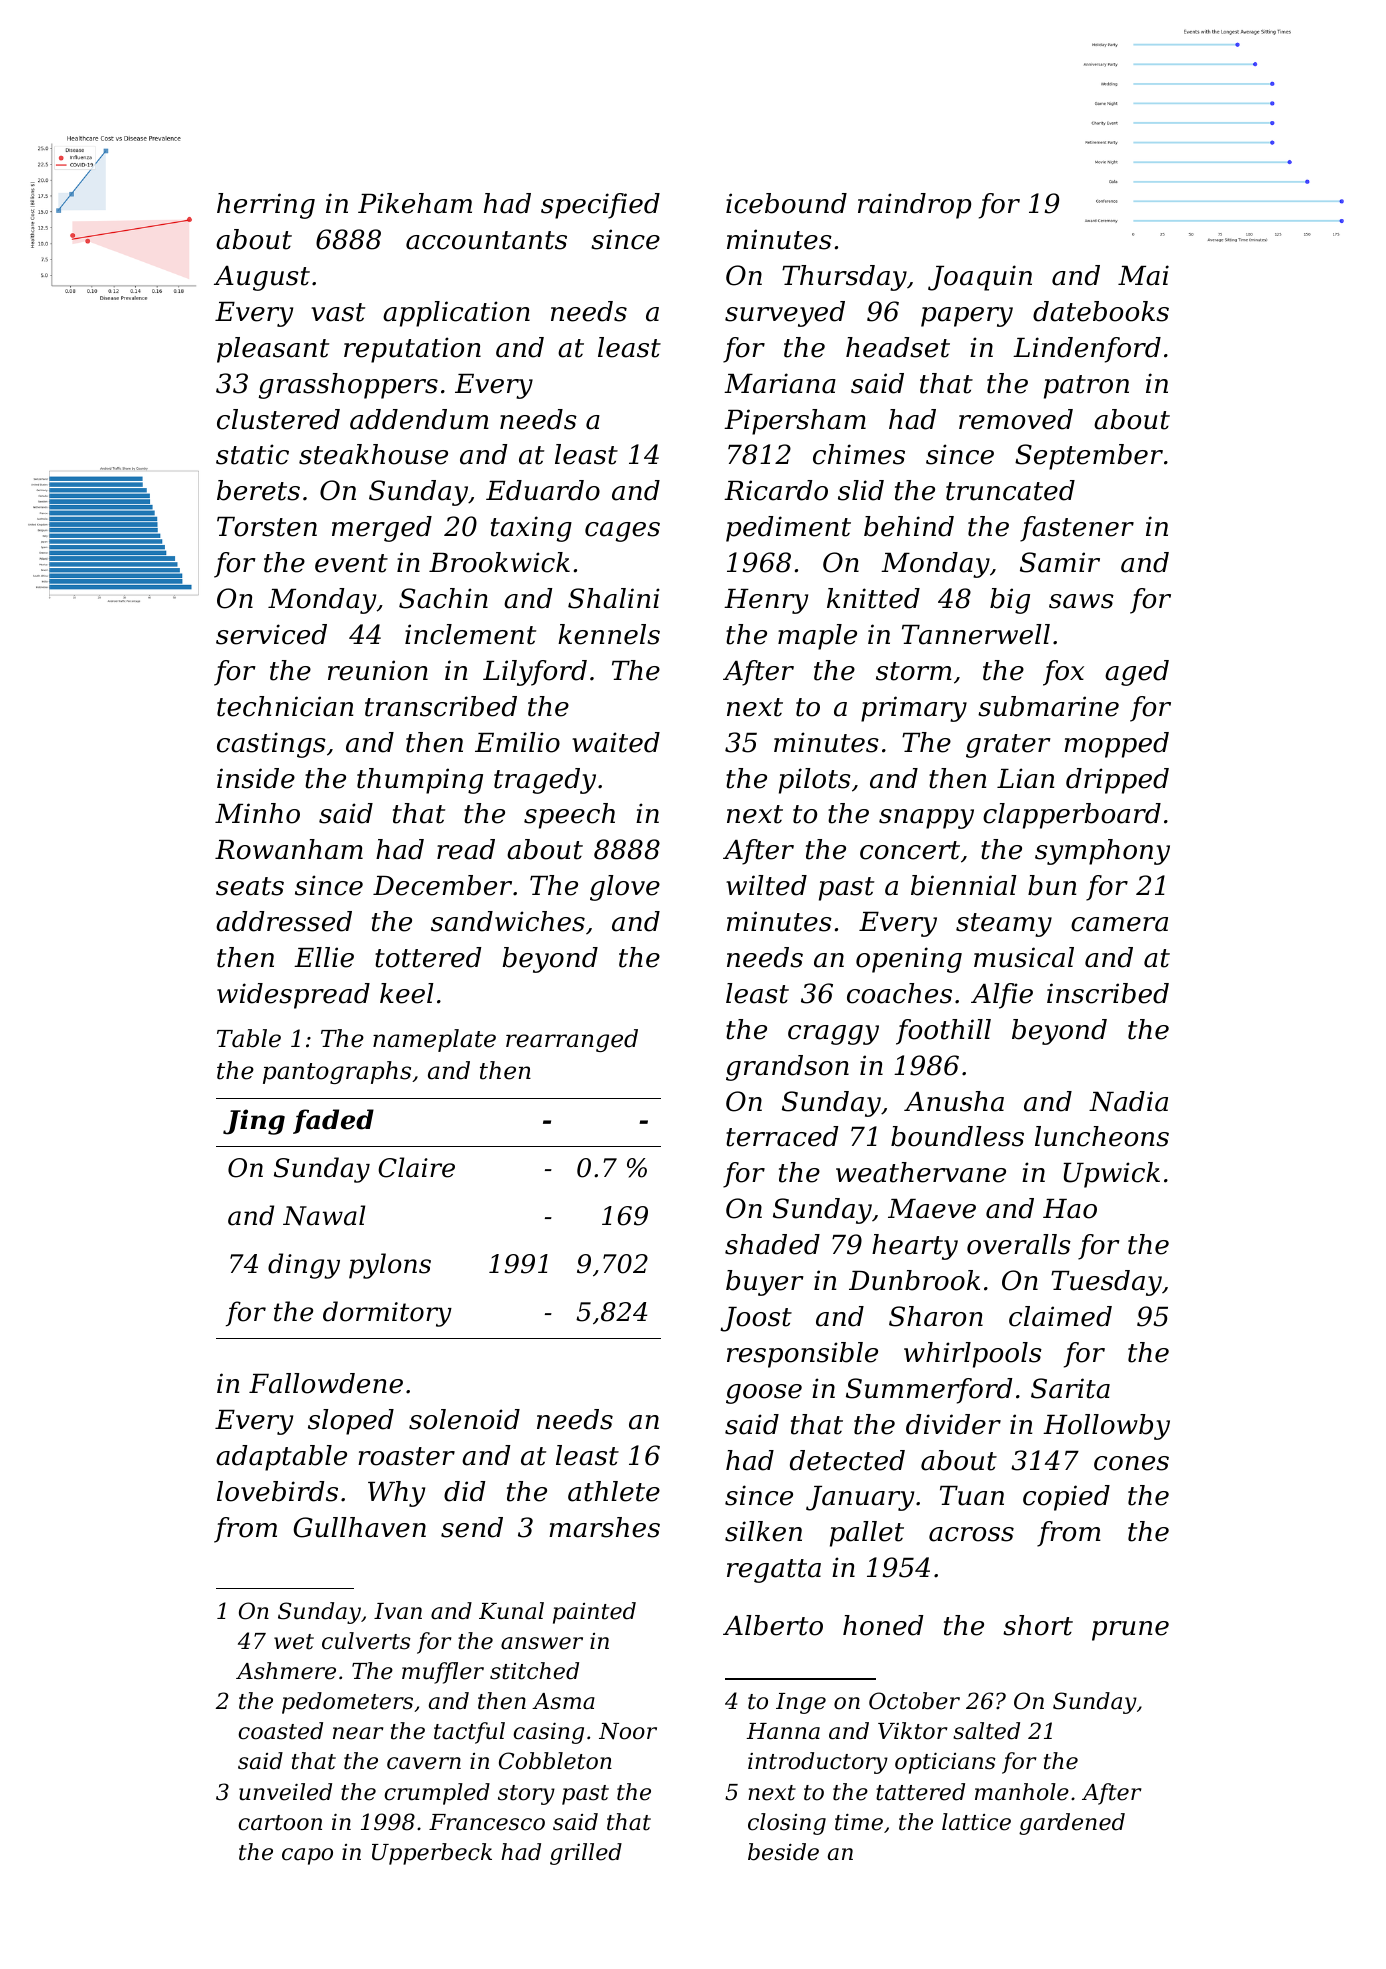 Image resolution: width=1386 pixels, height=1969 pixels. Describe the element at coordinates (266, 206) in the screenshot. I see `herring` at that location.
